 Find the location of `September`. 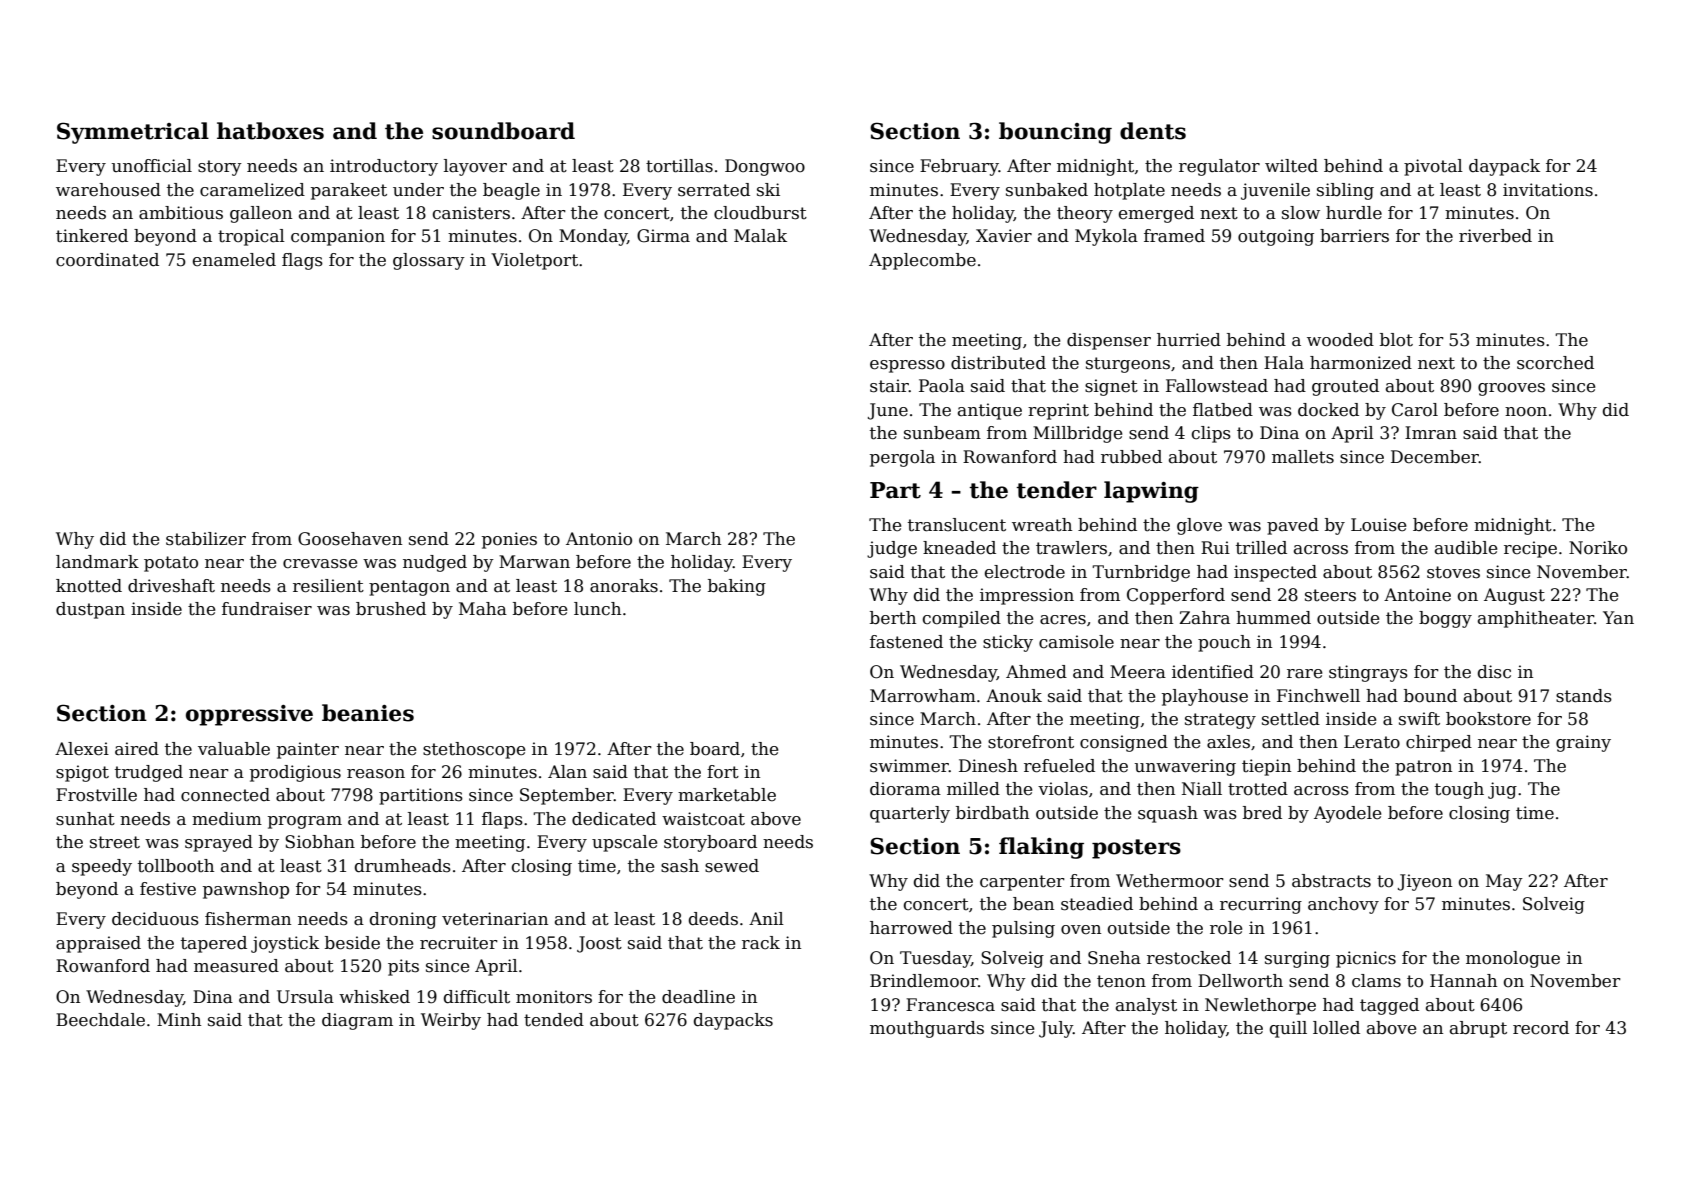

September is located at coordinates (567, 796).
